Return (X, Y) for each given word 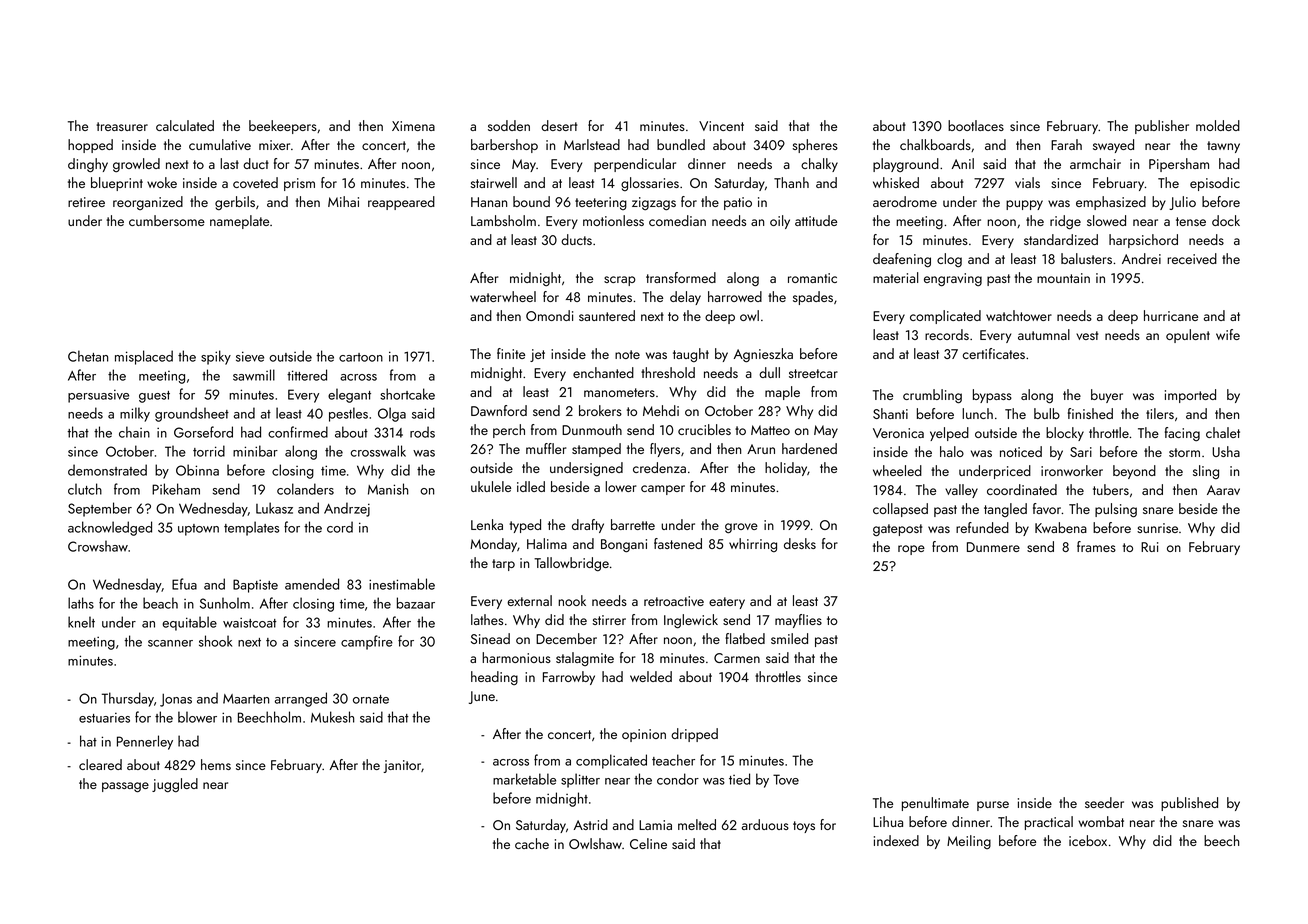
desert (559, 125)
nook (572, 600)
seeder (1104, 802)
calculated (185, 125)
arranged (301, 699)
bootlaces (976, 125)
